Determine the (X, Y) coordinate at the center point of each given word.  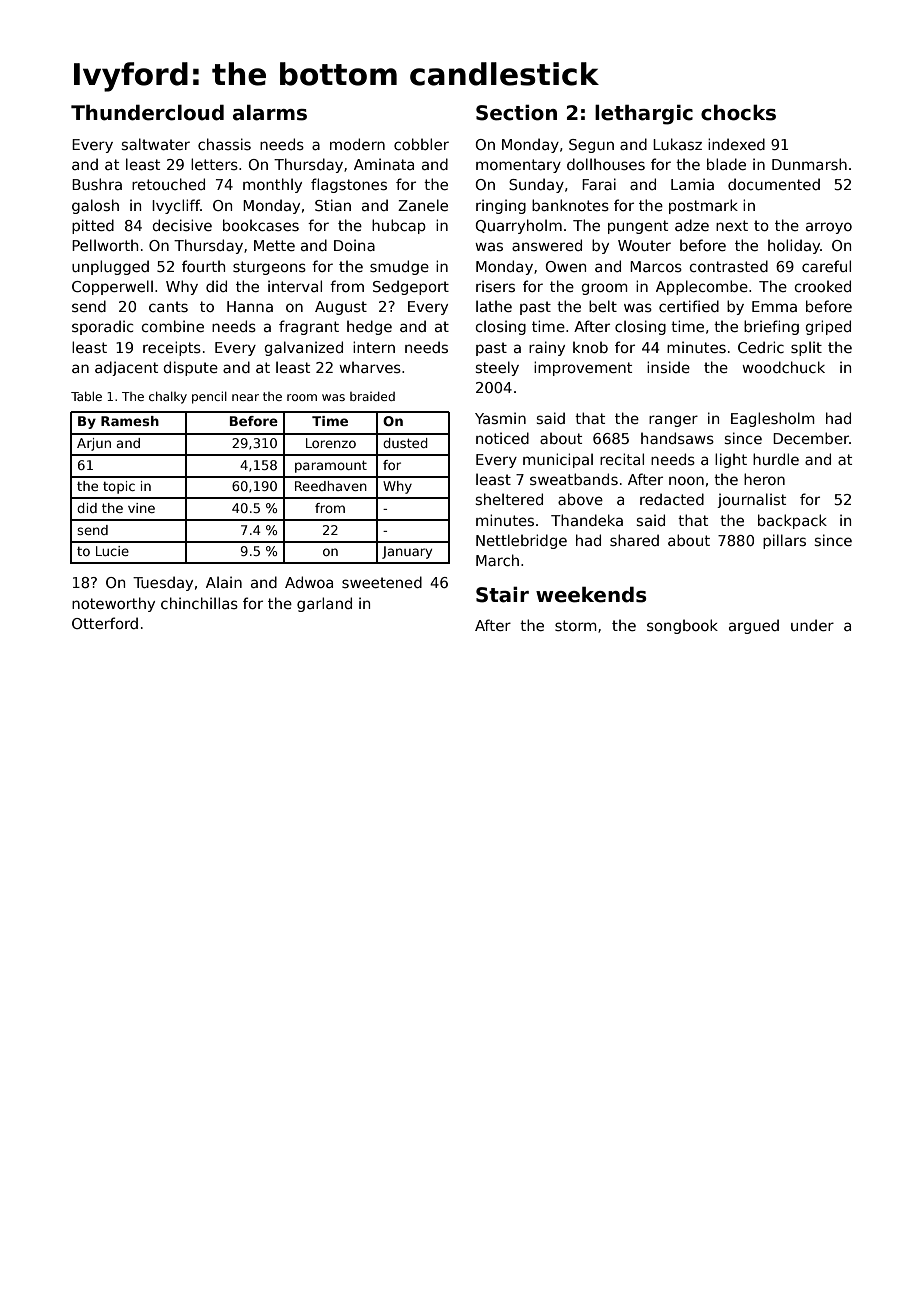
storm (576, 625)
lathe (494, 306)
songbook (682, 626)
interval (295, 286)
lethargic (644, 114)
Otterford (105, 623)
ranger (673, 421)
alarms (270, 112)
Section (516, 112)
